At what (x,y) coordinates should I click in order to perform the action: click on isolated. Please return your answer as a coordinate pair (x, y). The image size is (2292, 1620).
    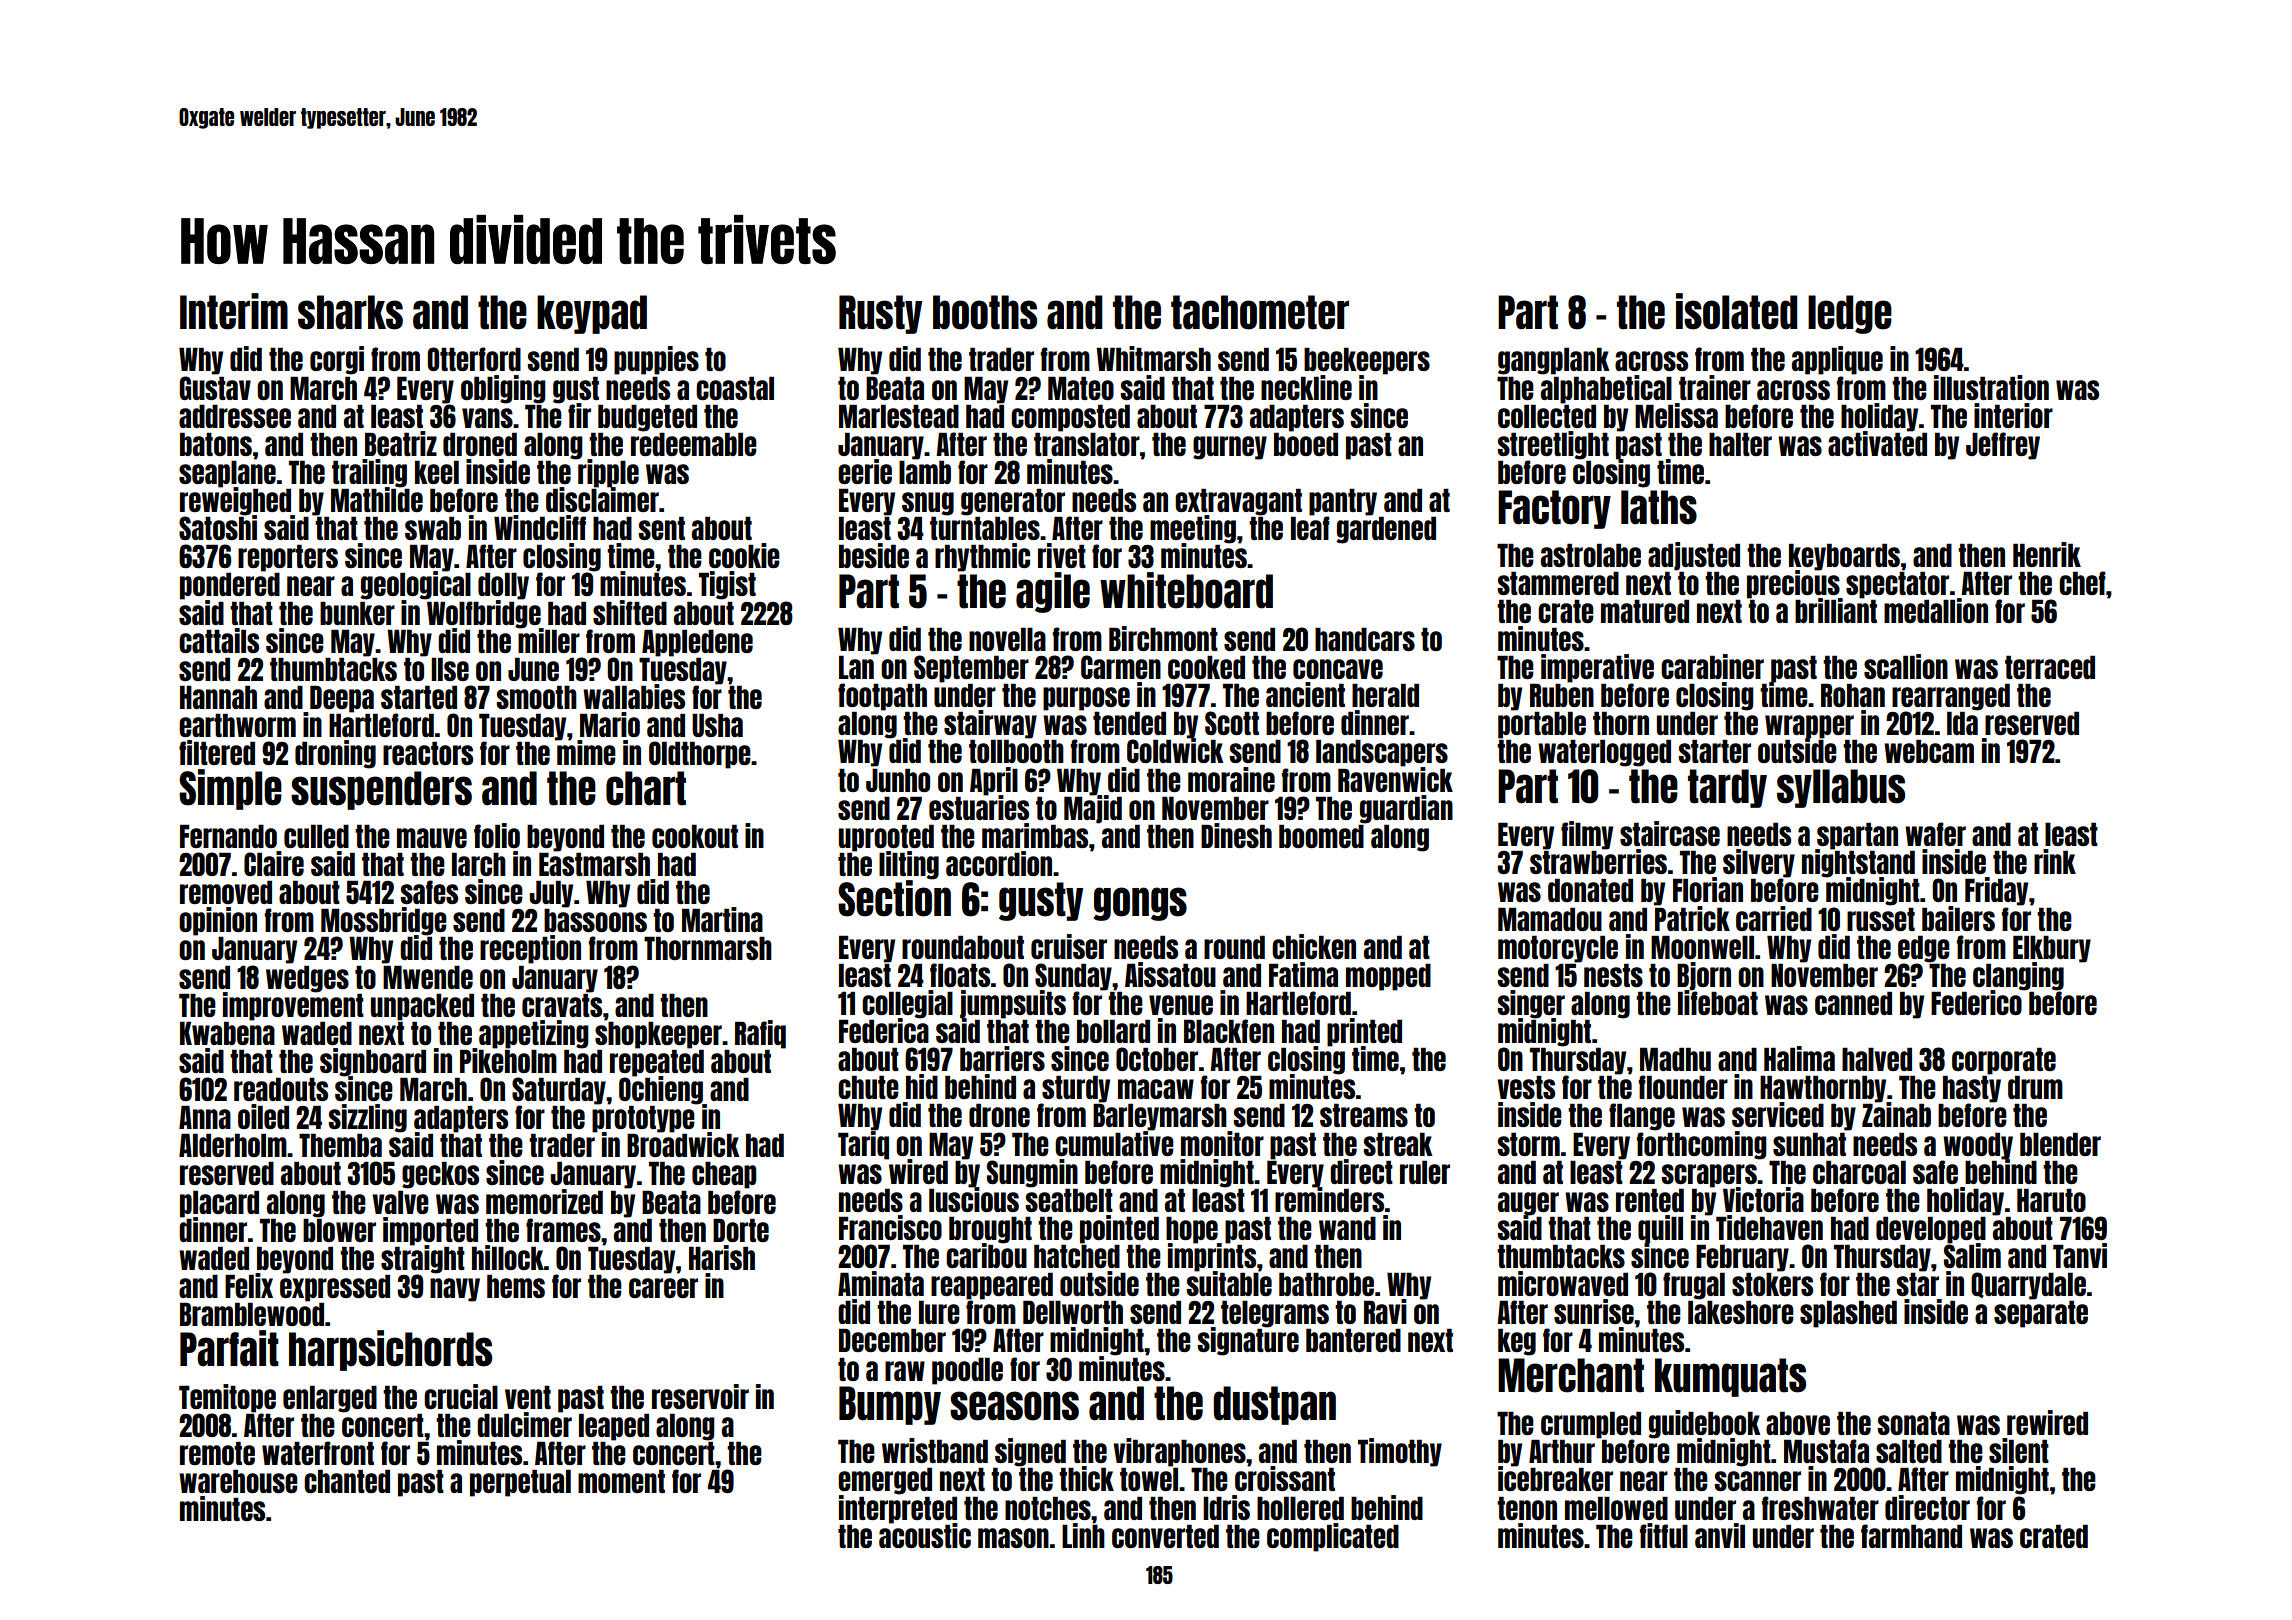
    Looking at the image, I should click on (1736, 311).
